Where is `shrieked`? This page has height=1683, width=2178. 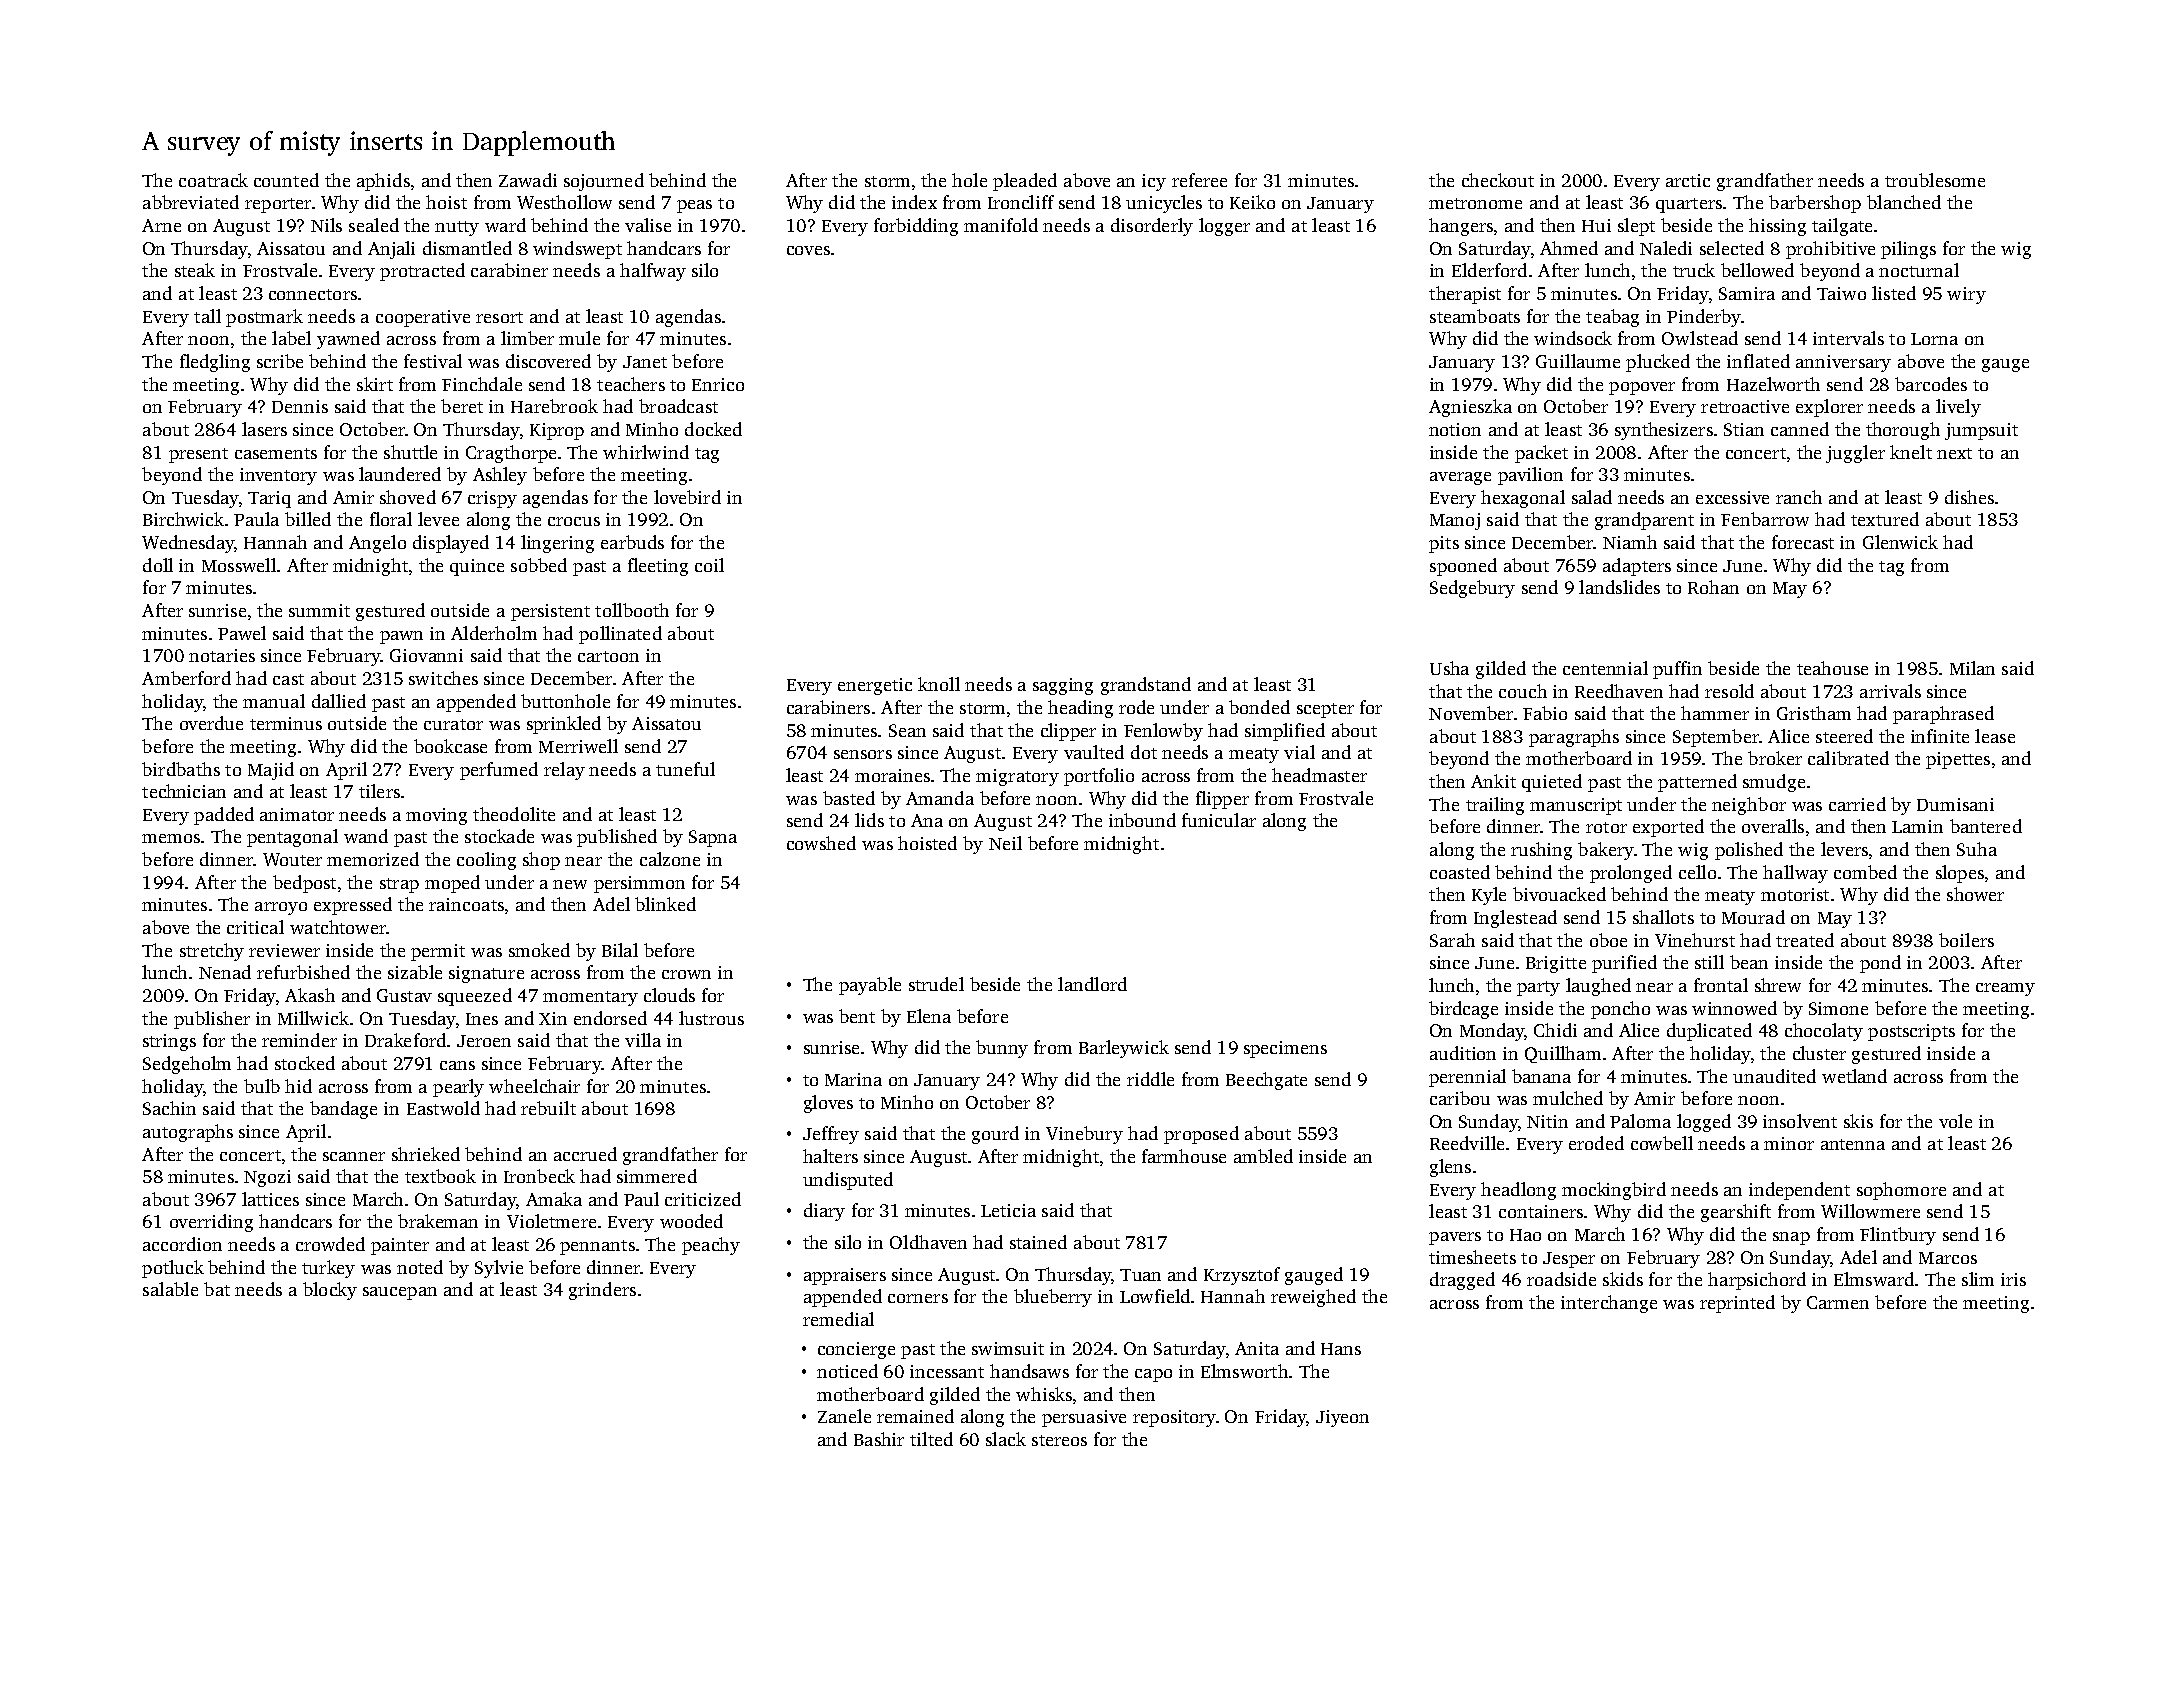
shrieked is located at coordinates (426, 1154).
